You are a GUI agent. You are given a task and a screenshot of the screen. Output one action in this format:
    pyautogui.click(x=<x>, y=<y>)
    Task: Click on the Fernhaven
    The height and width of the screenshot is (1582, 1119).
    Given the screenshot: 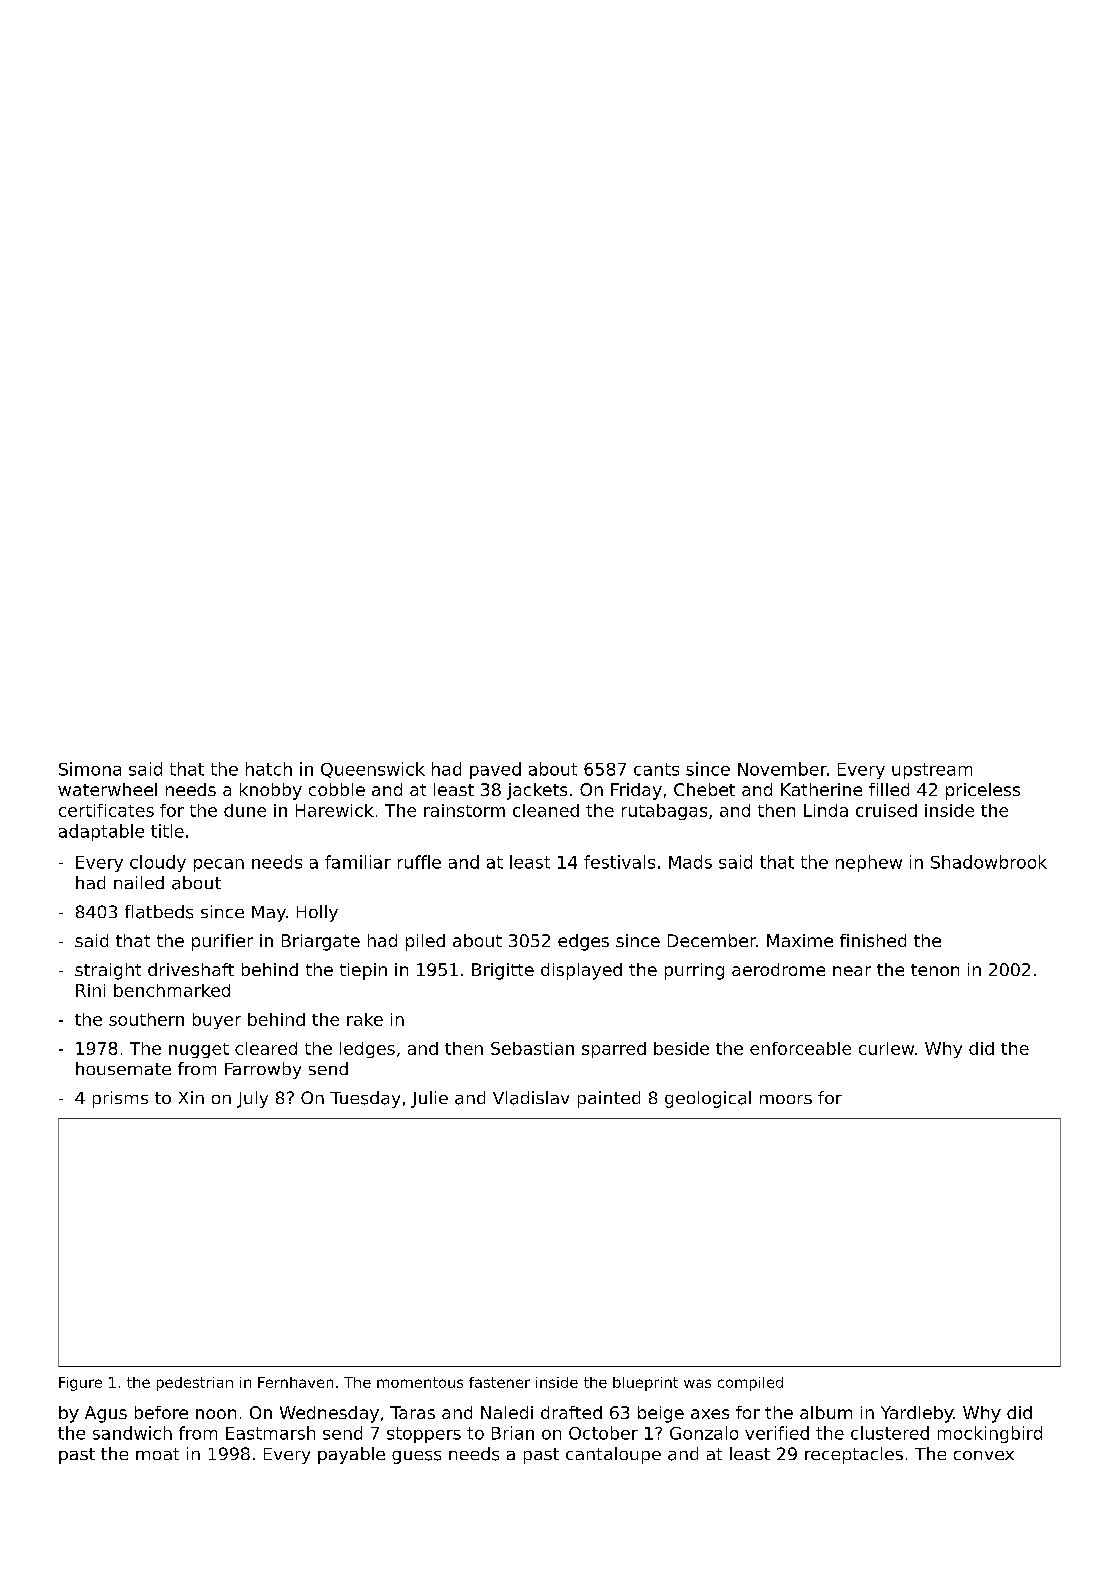 What is the action you would take?
    pyautogui.click(x=295, y=1382)
